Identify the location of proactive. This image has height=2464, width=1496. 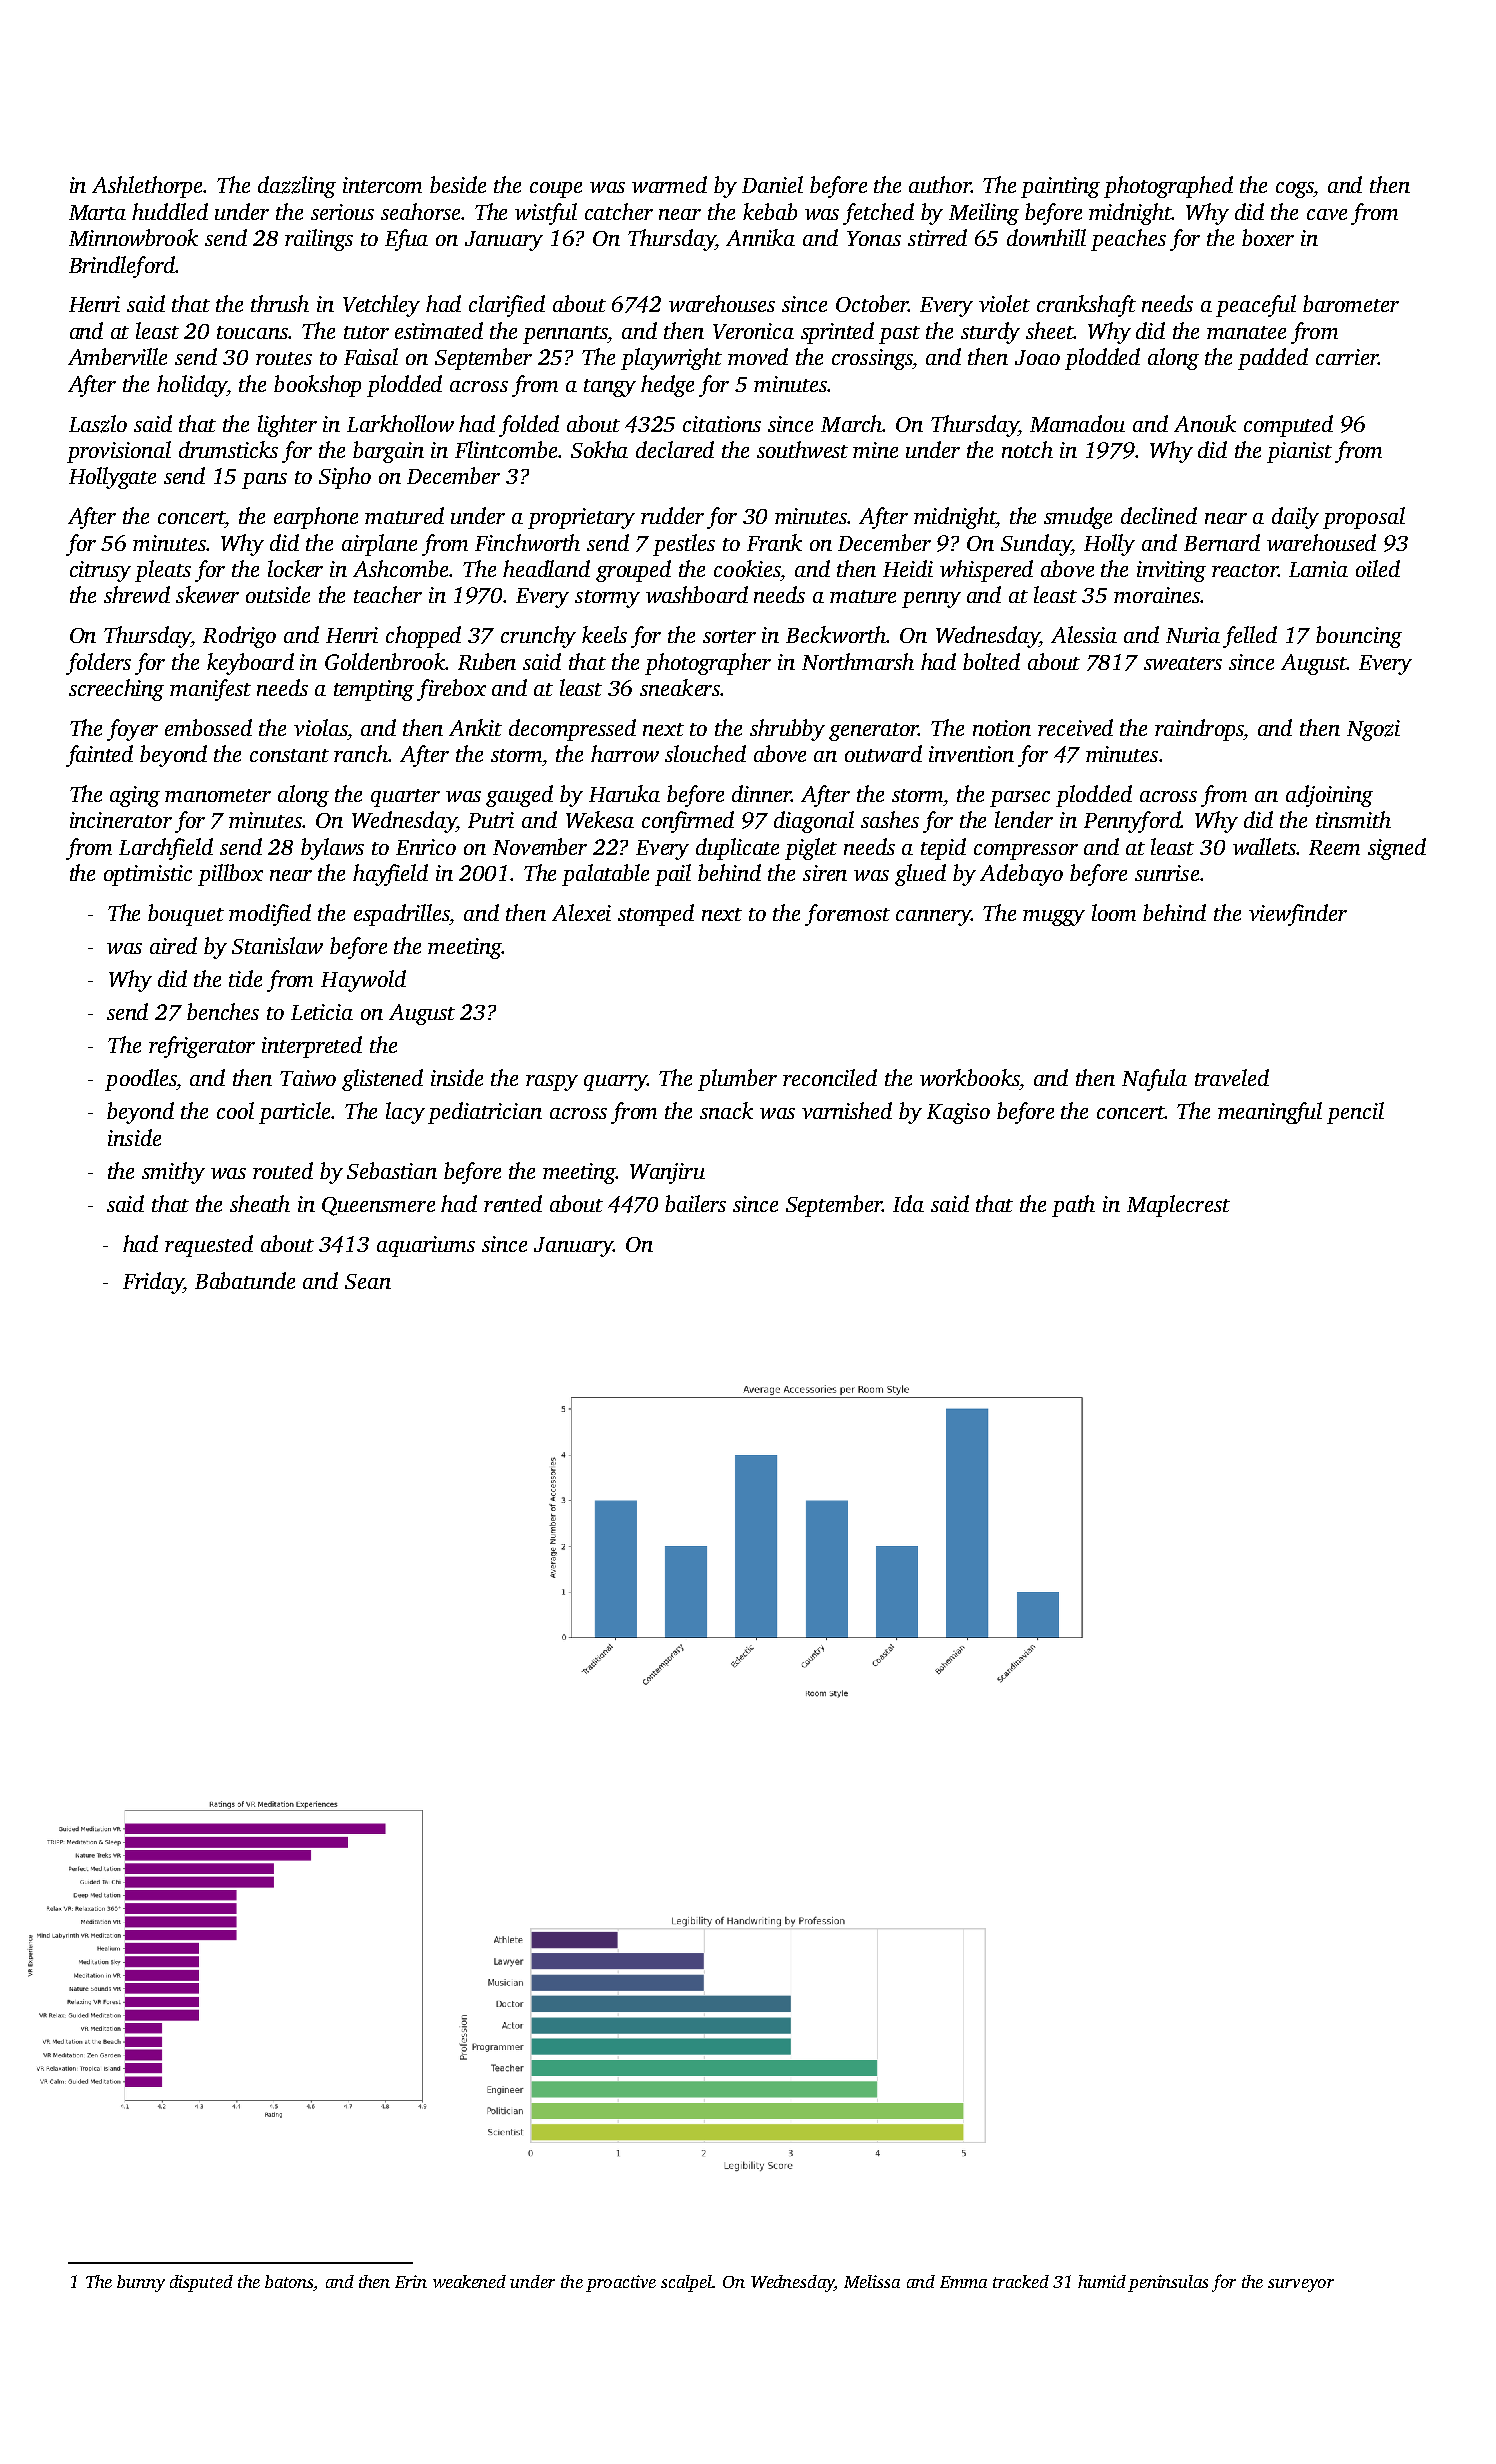
(621, 2283).
